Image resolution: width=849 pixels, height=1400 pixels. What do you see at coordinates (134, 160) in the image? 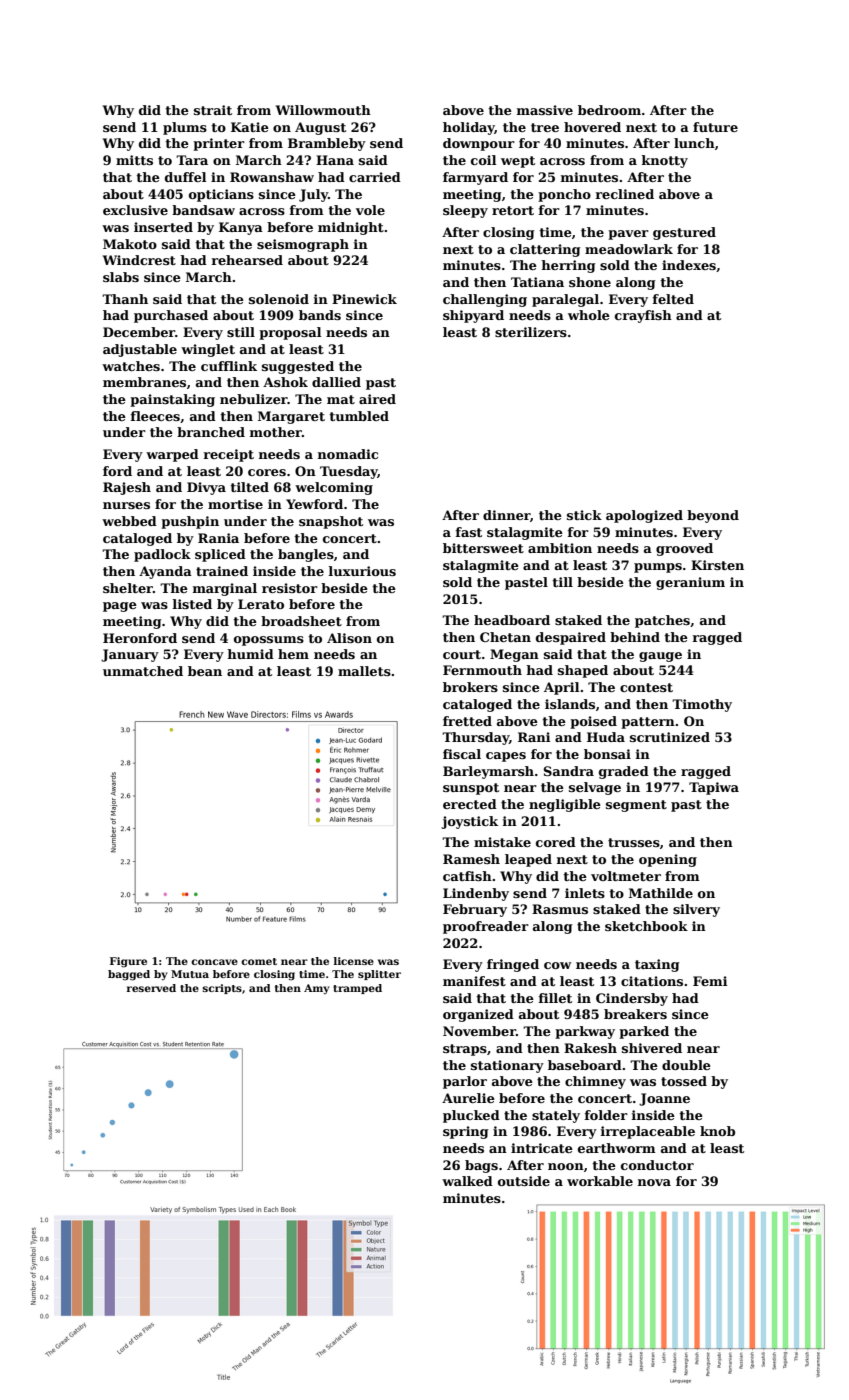
I see `mitts` at bounding box center [134, 160].
